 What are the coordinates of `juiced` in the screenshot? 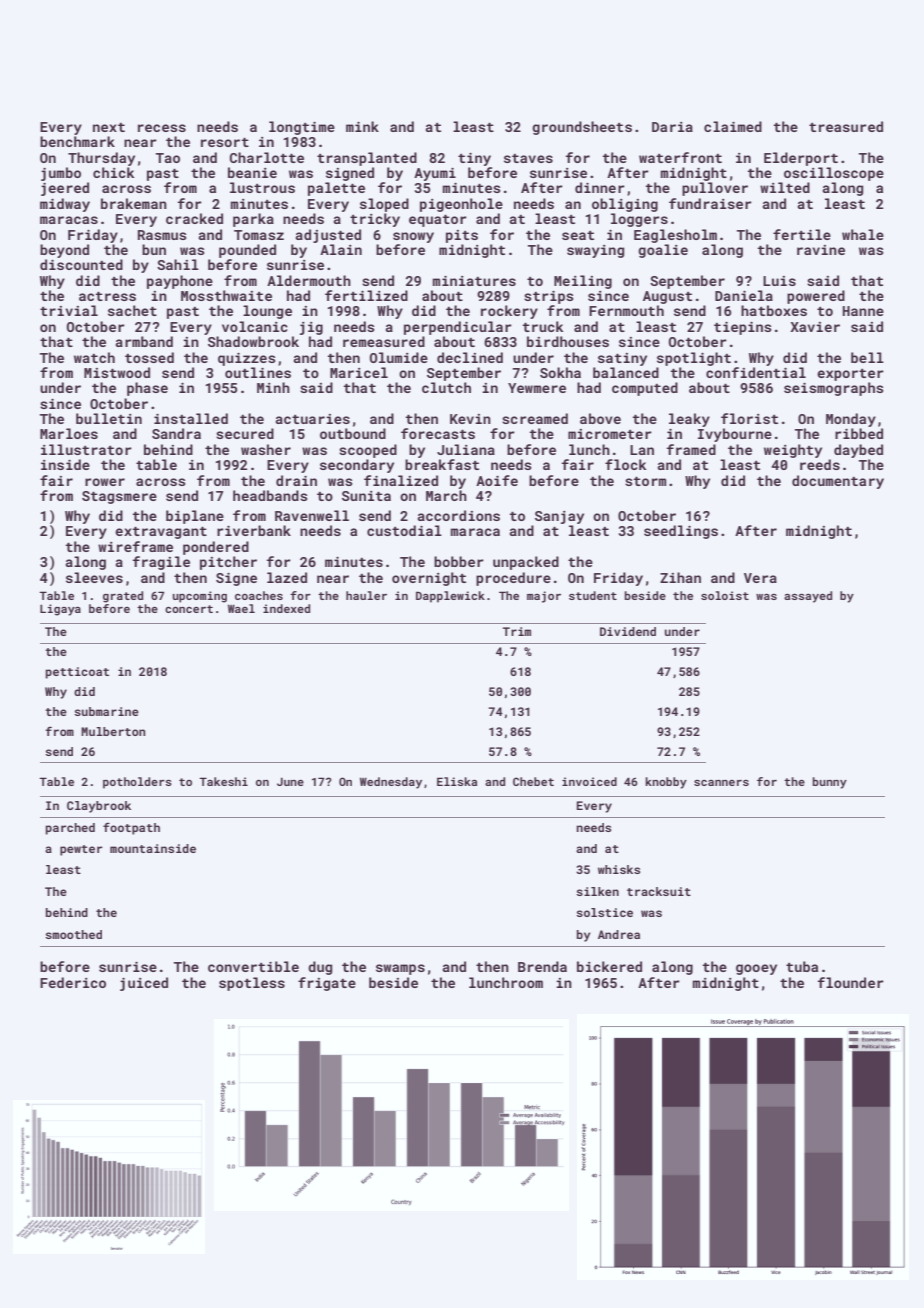 It's located at (144, 984).
